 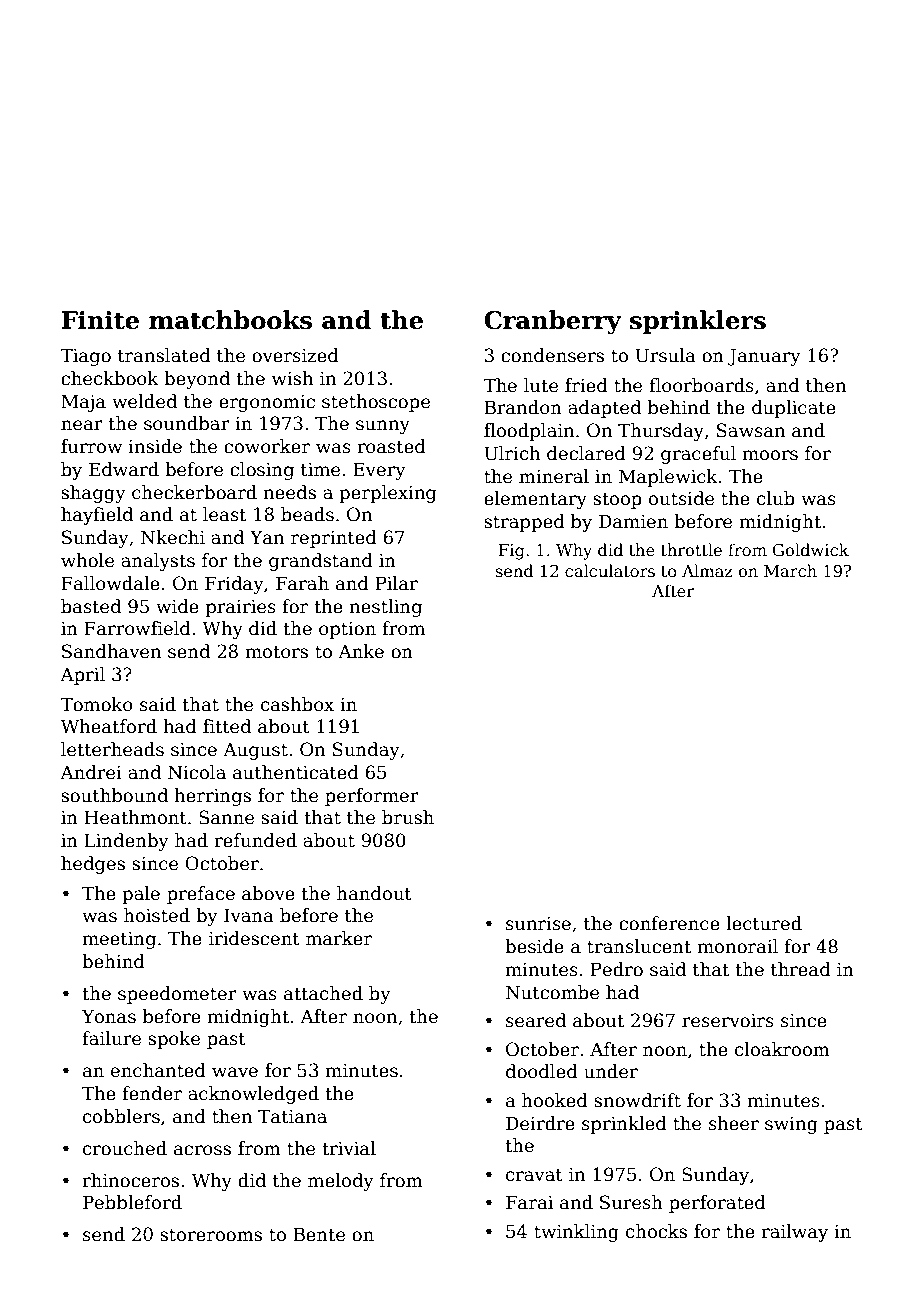 I want to click on fitted, so click(x=227, y=726).
